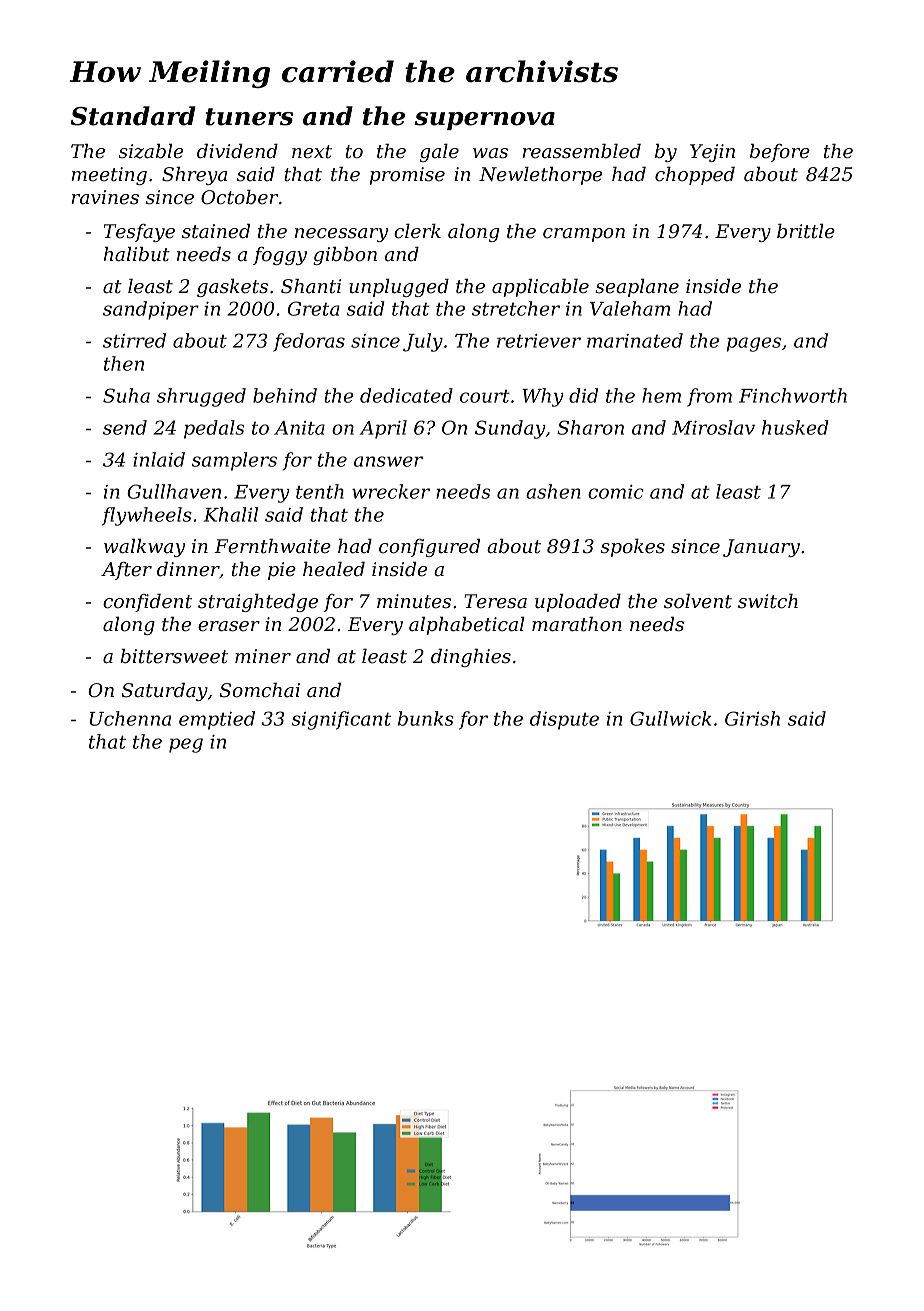 Image resolution: width=924 pixels, height=1311 pixels. Describe the element at coordinates (151, 310) in the screenshot. I see `sandpiper` at that location.
